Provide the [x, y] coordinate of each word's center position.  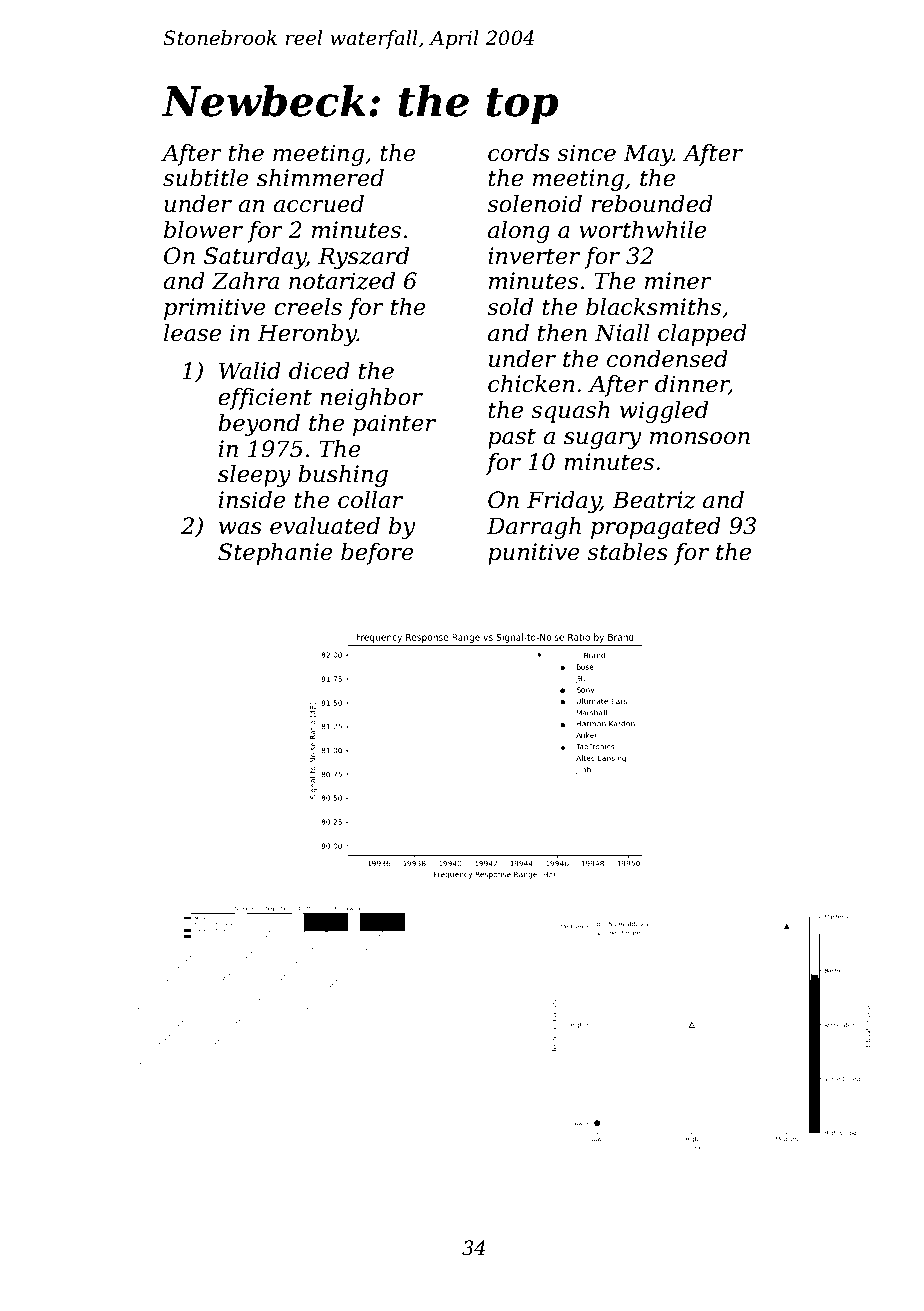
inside [252, 500]
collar [370, 500]
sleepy [254, 476]
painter [394, 425]
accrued [318, 204]
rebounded [652, 204]
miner [678, 281]
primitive [215, 309]
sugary [602, 440]
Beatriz [653, 500]
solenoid [534, 204]
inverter [534, 256]
